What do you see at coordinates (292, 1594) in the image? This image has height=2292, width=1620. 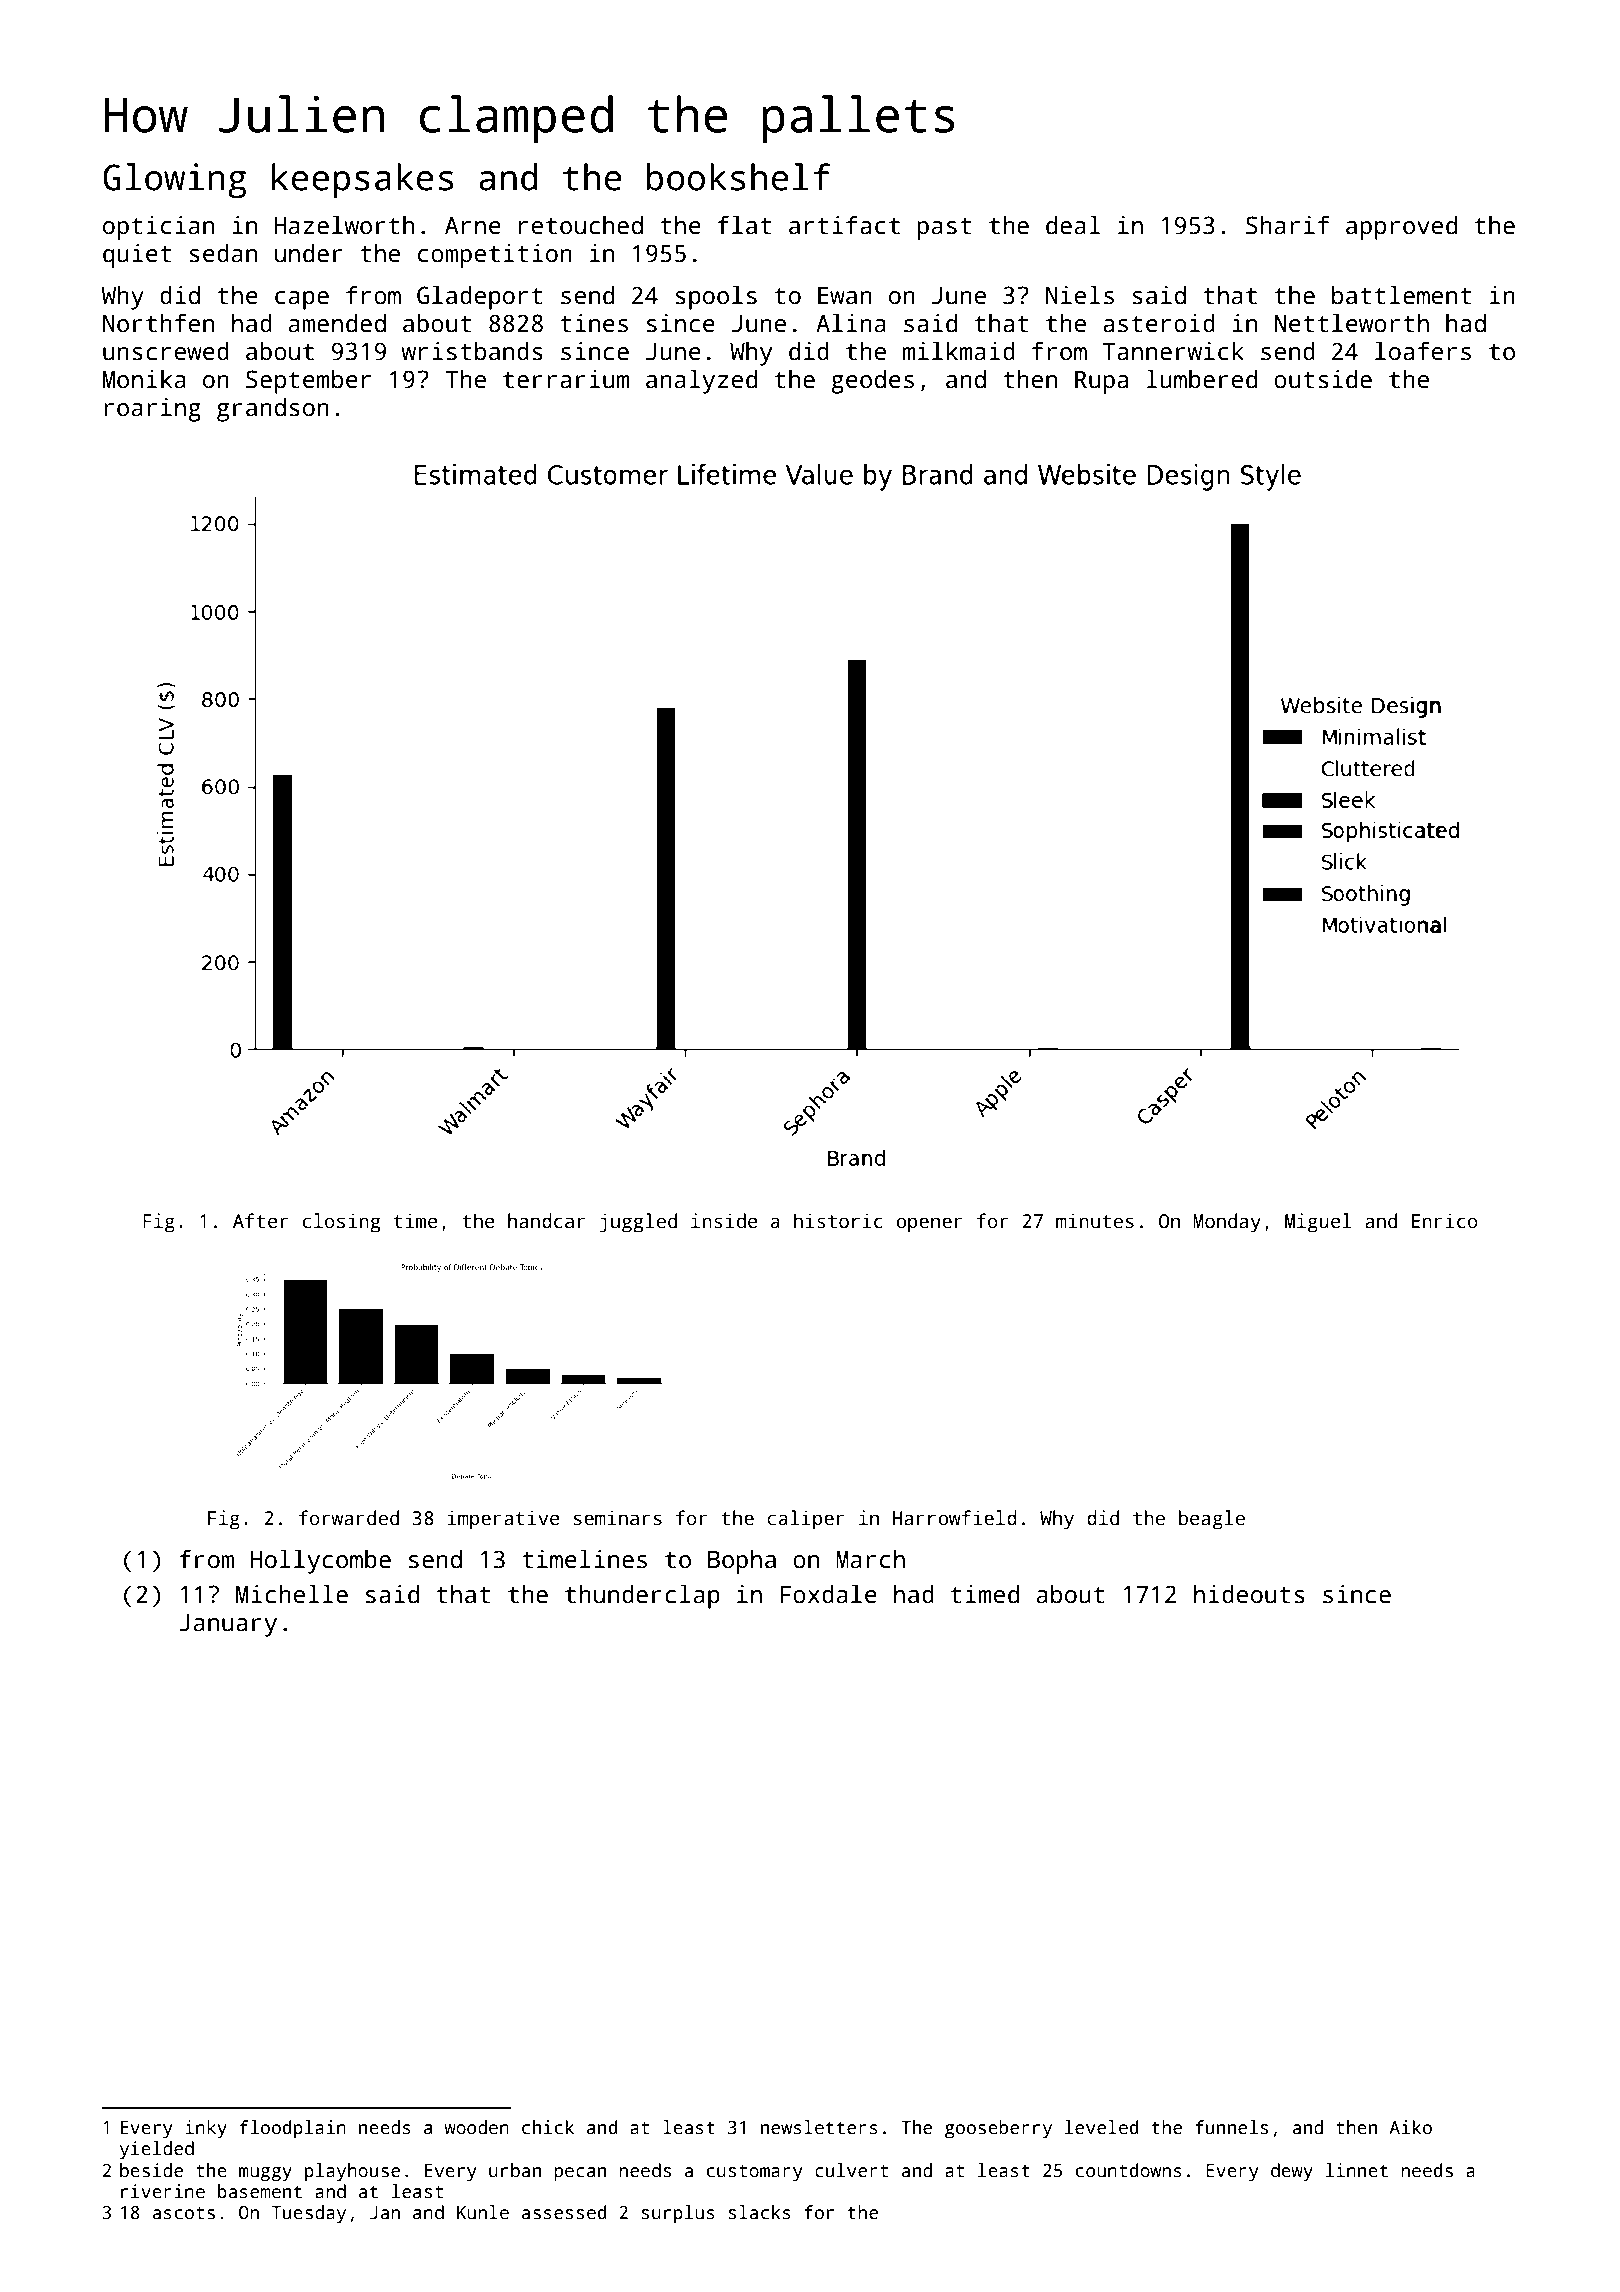 I see `Michelle` at bounding box center [292, 1594].
